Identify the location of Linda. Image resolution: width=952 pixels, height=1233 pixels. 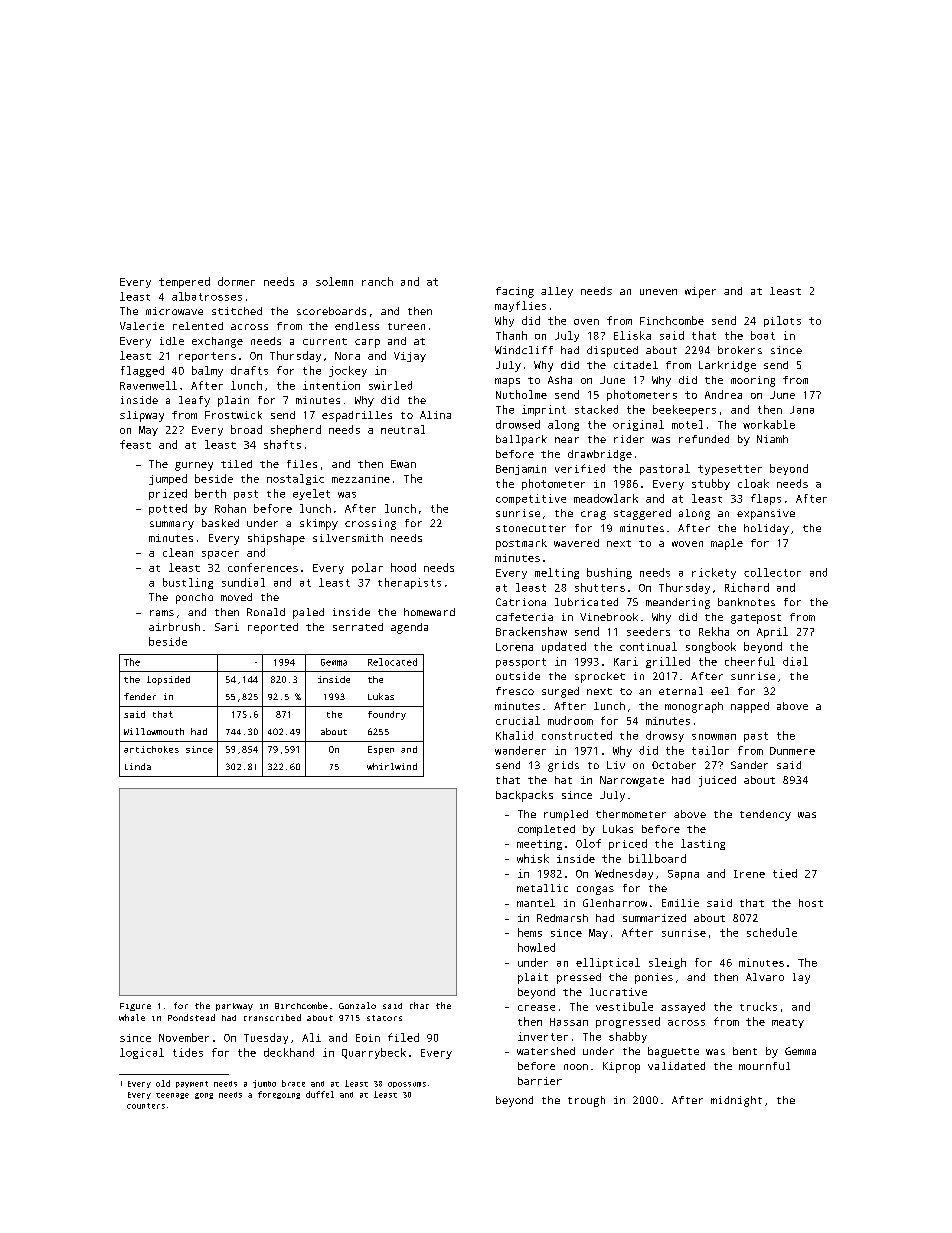
(138, 766).
